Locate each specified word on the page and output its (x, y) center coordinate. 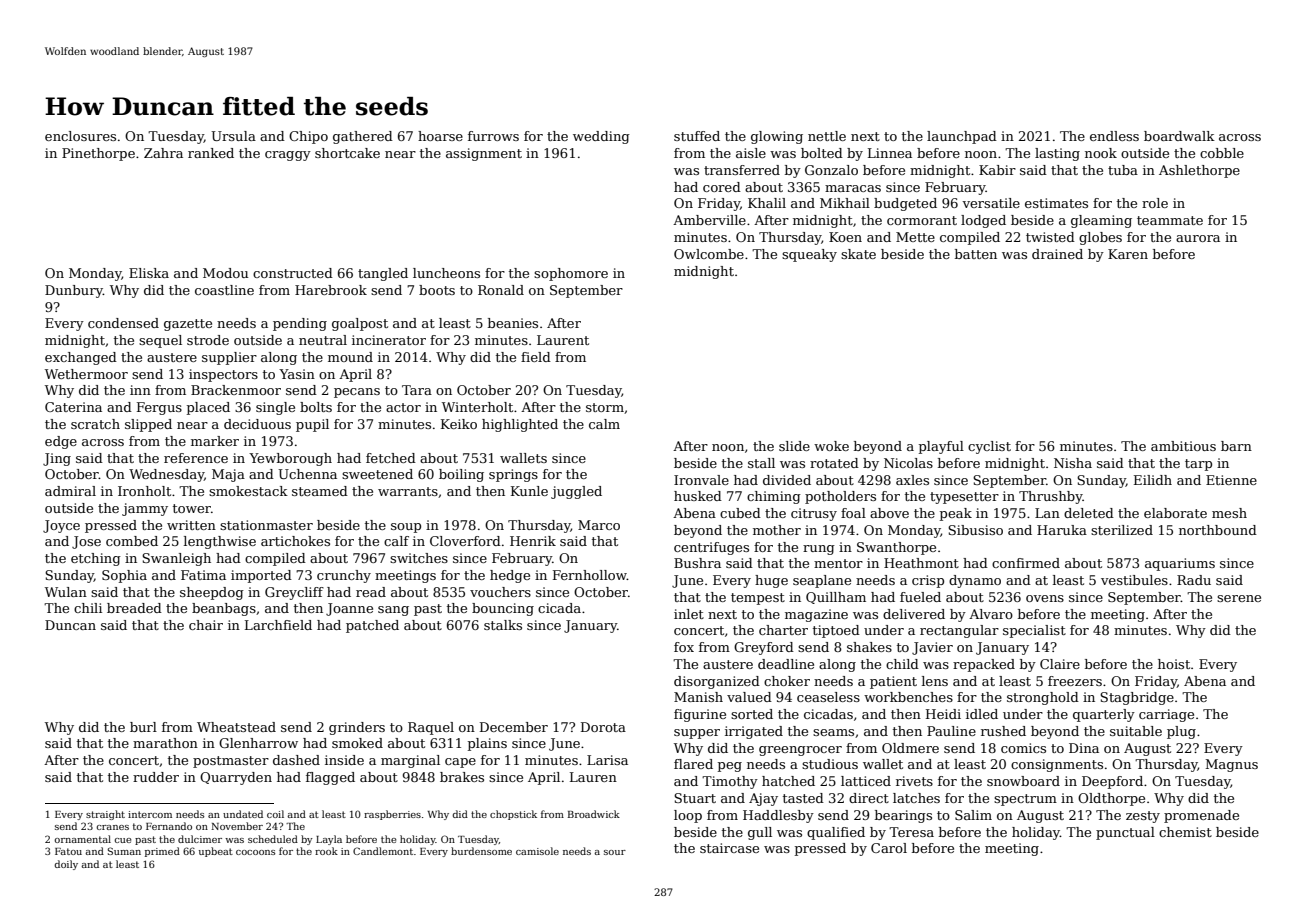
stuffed (697, 136)
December (514, 727)
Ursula (233, 136)
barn (1236, 446)
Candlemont (383, 851)
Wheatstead (236, 727)
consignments (1057, 765)
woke (831, 446)
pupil (312, 425)
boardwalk (1179, 136)
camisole (537, 851)
